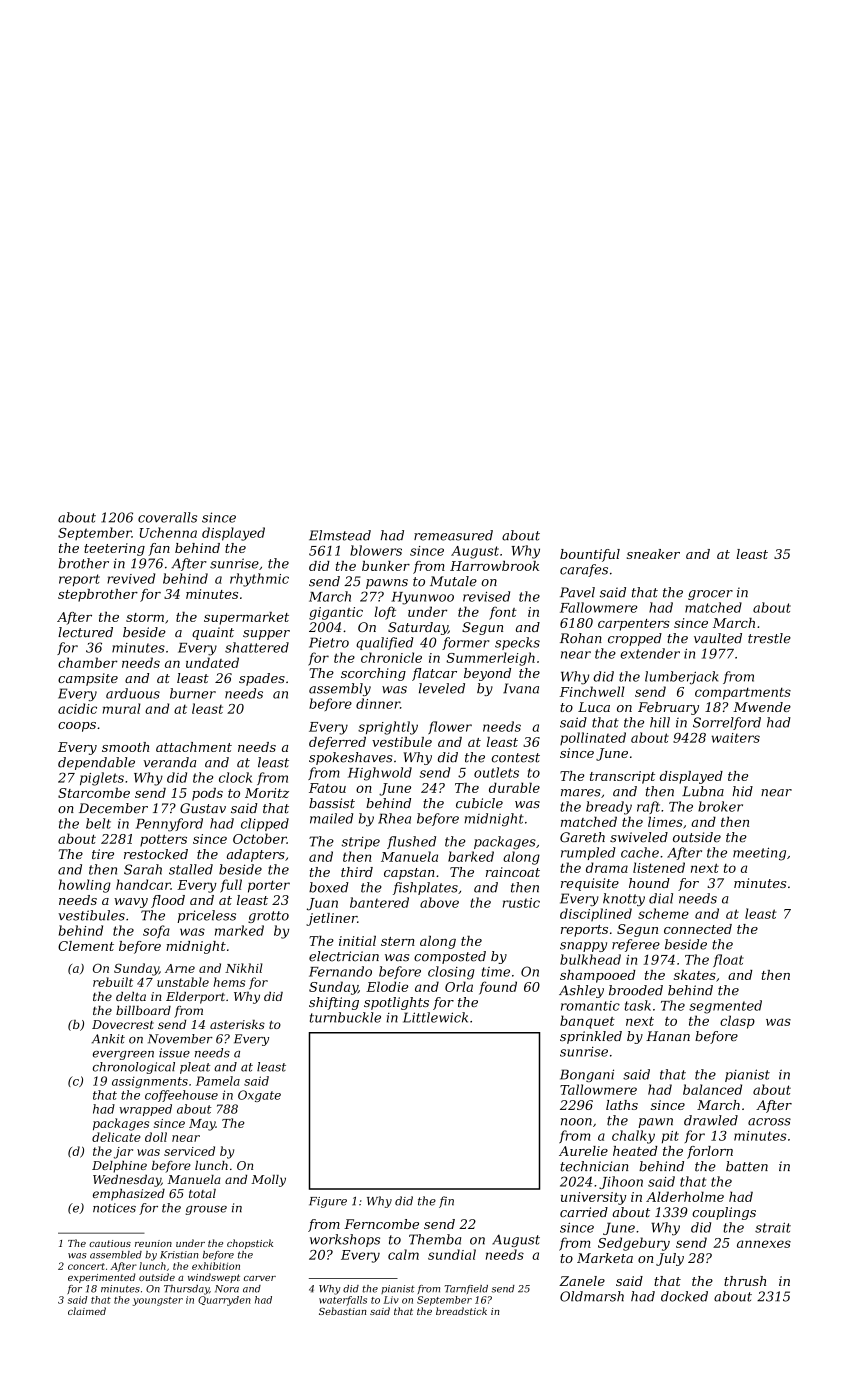  Describe the element at coordinates (411, 842) in the image. I see `flushed` at that location.
